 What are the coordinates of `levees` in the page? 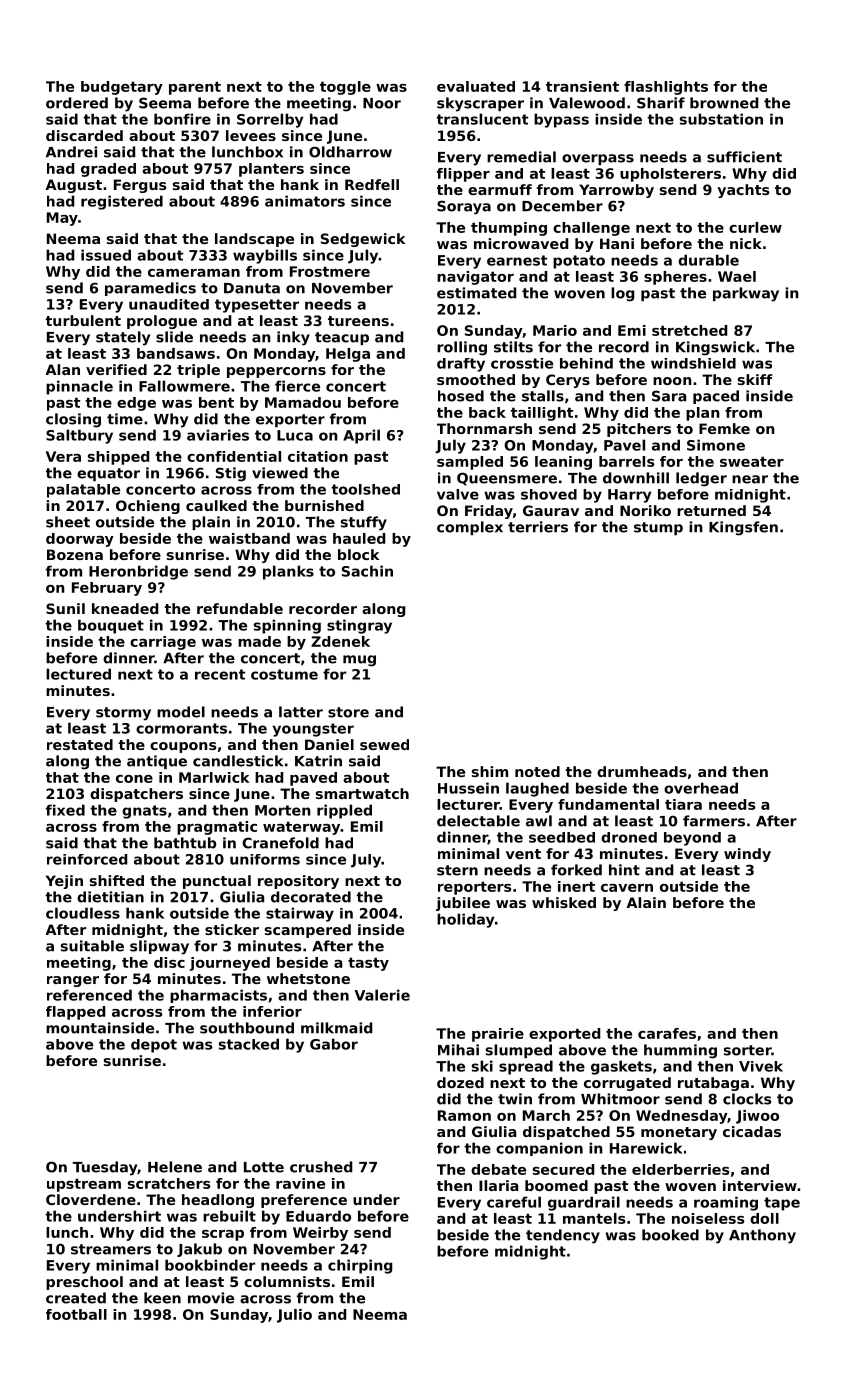 It's located at (251, 135).
